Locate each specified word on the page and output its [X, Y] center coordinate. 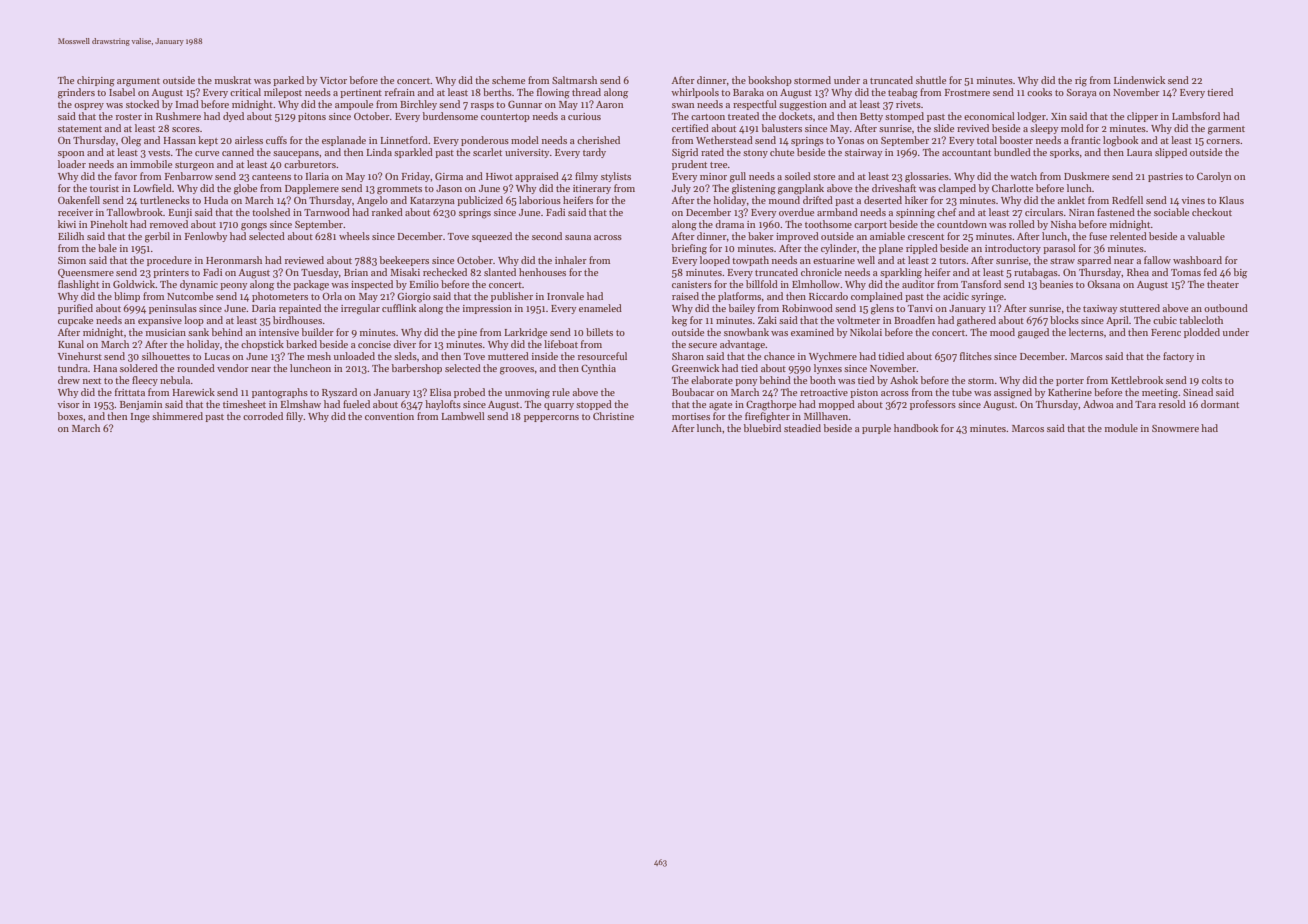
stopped [594, 405]
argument [138, 82]
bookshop [770, 81]
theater [1223, 284]
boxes [70, 416]
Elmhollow [816, 284]
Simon [72, 260]
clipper [1142, 117]
